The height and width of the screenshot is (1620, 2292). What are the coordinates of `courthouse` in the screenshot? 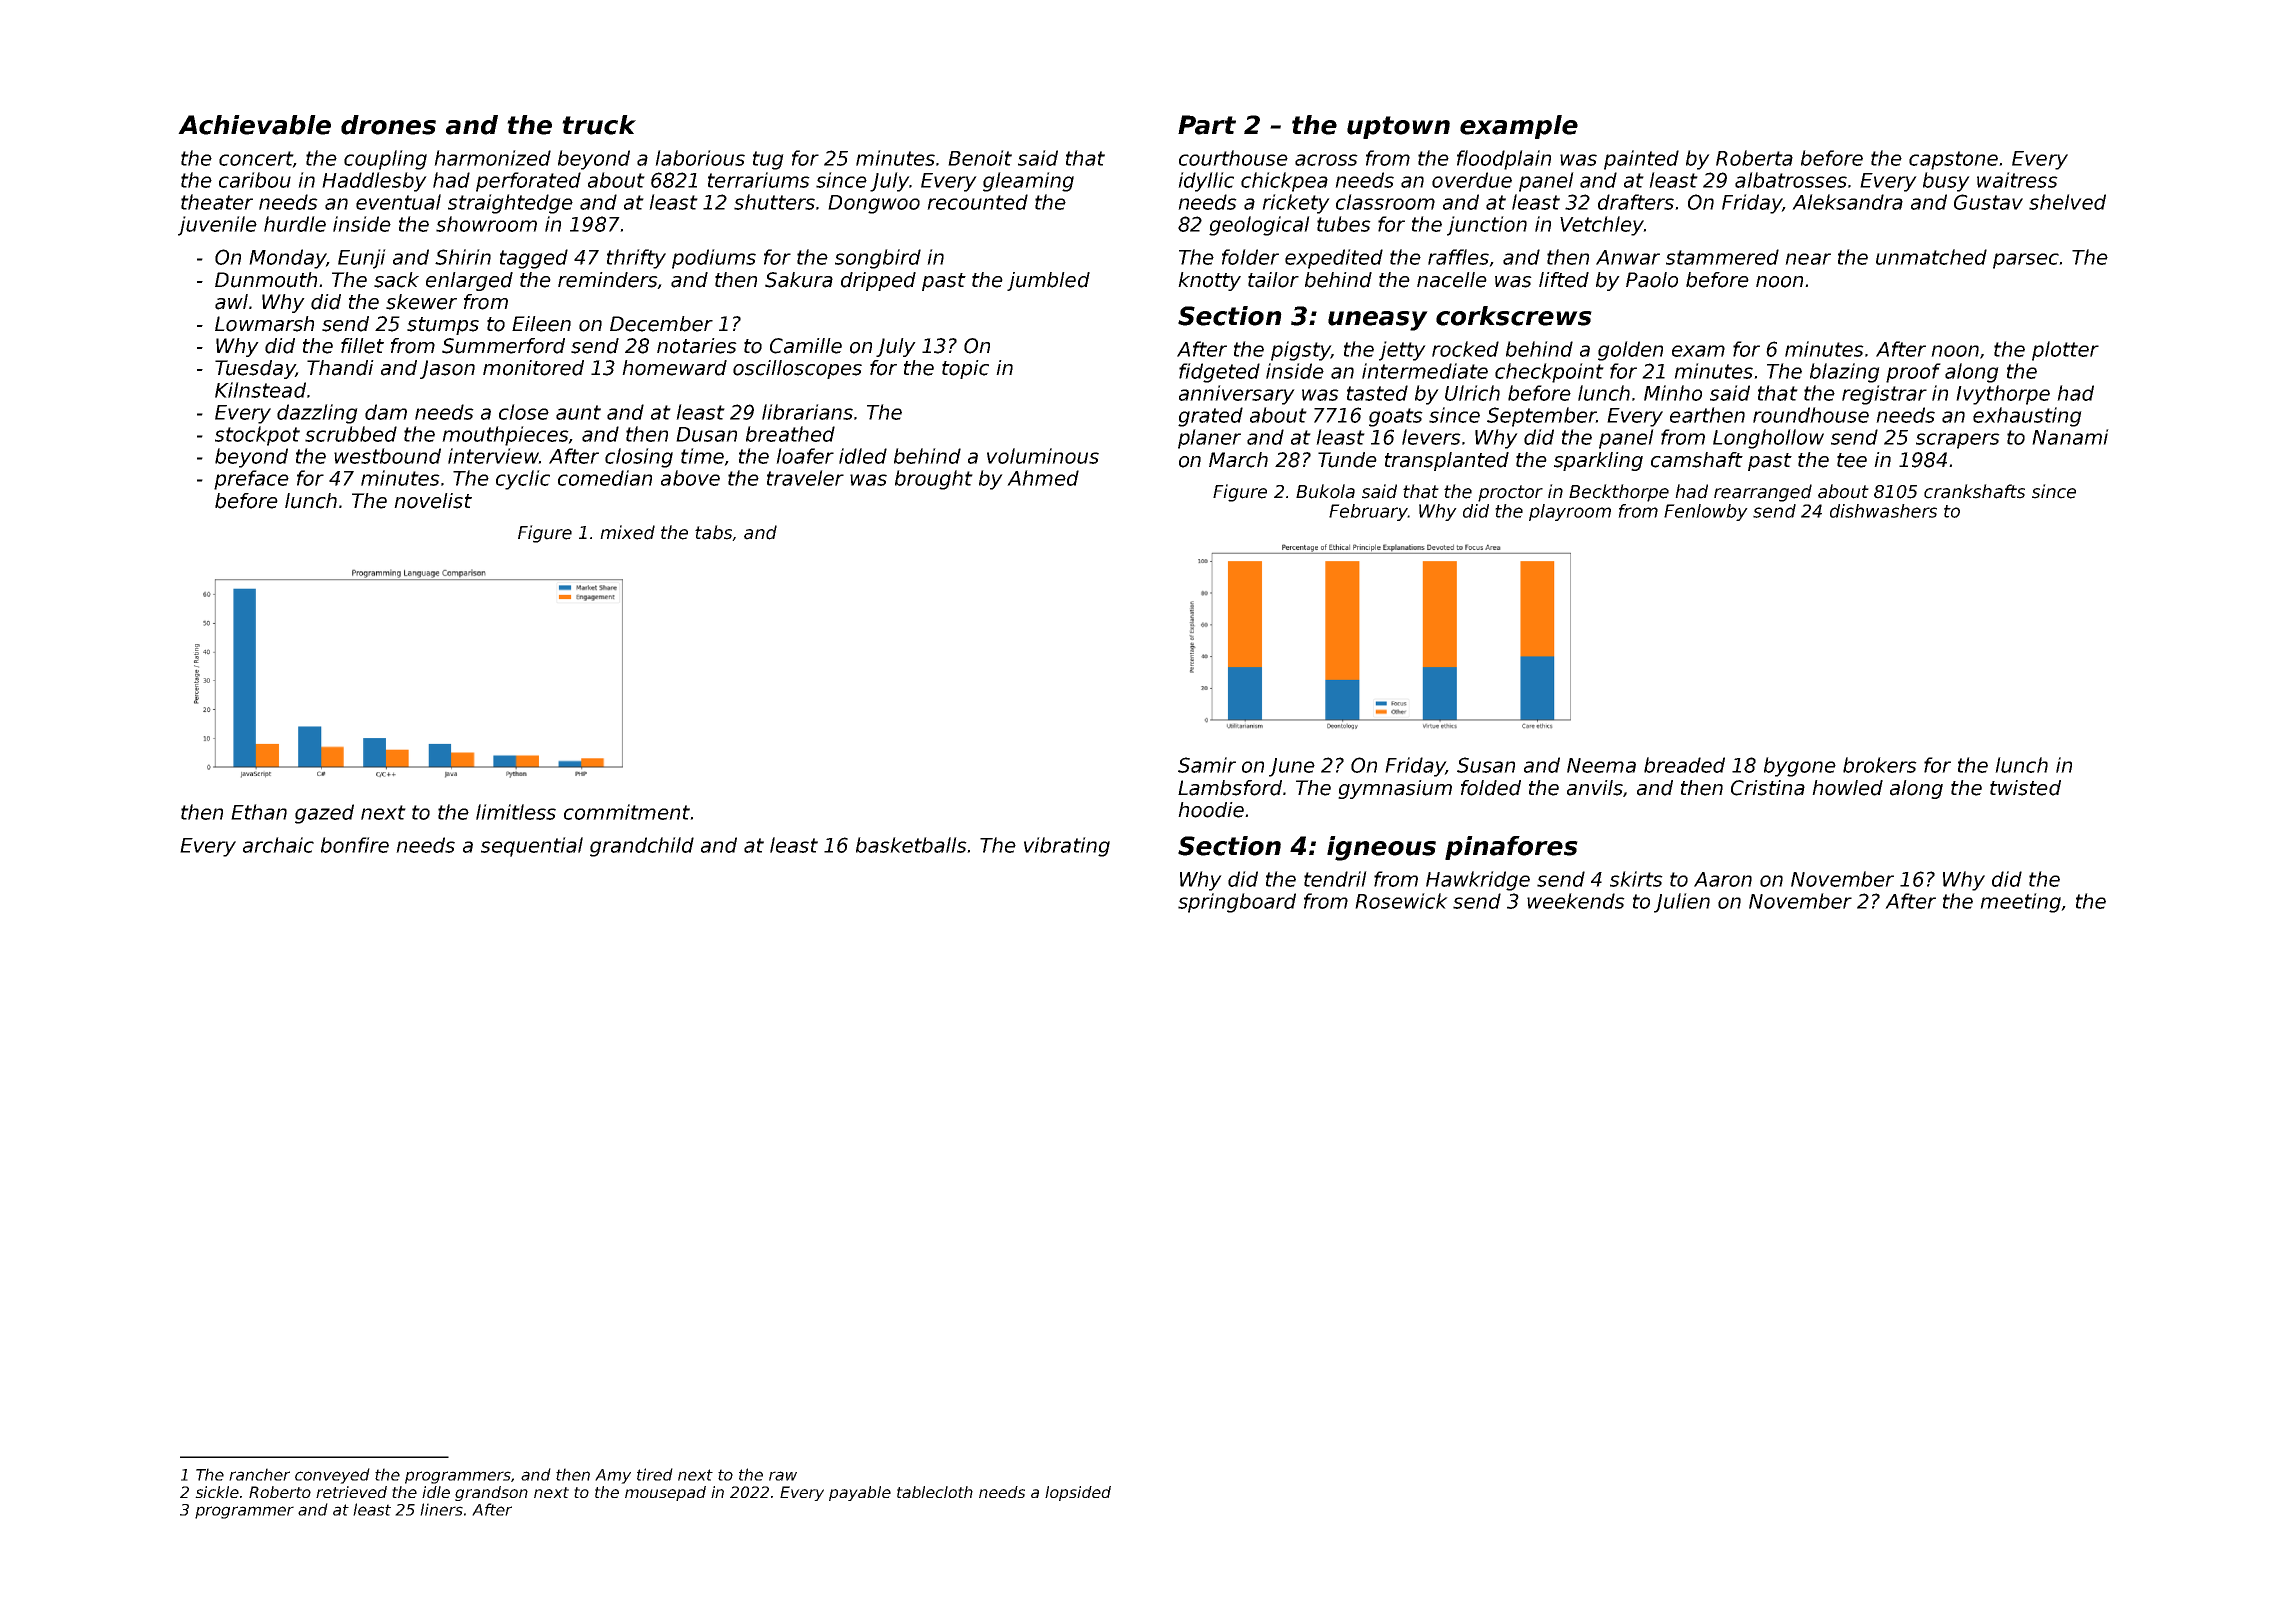 It's located at (1233, 158).
